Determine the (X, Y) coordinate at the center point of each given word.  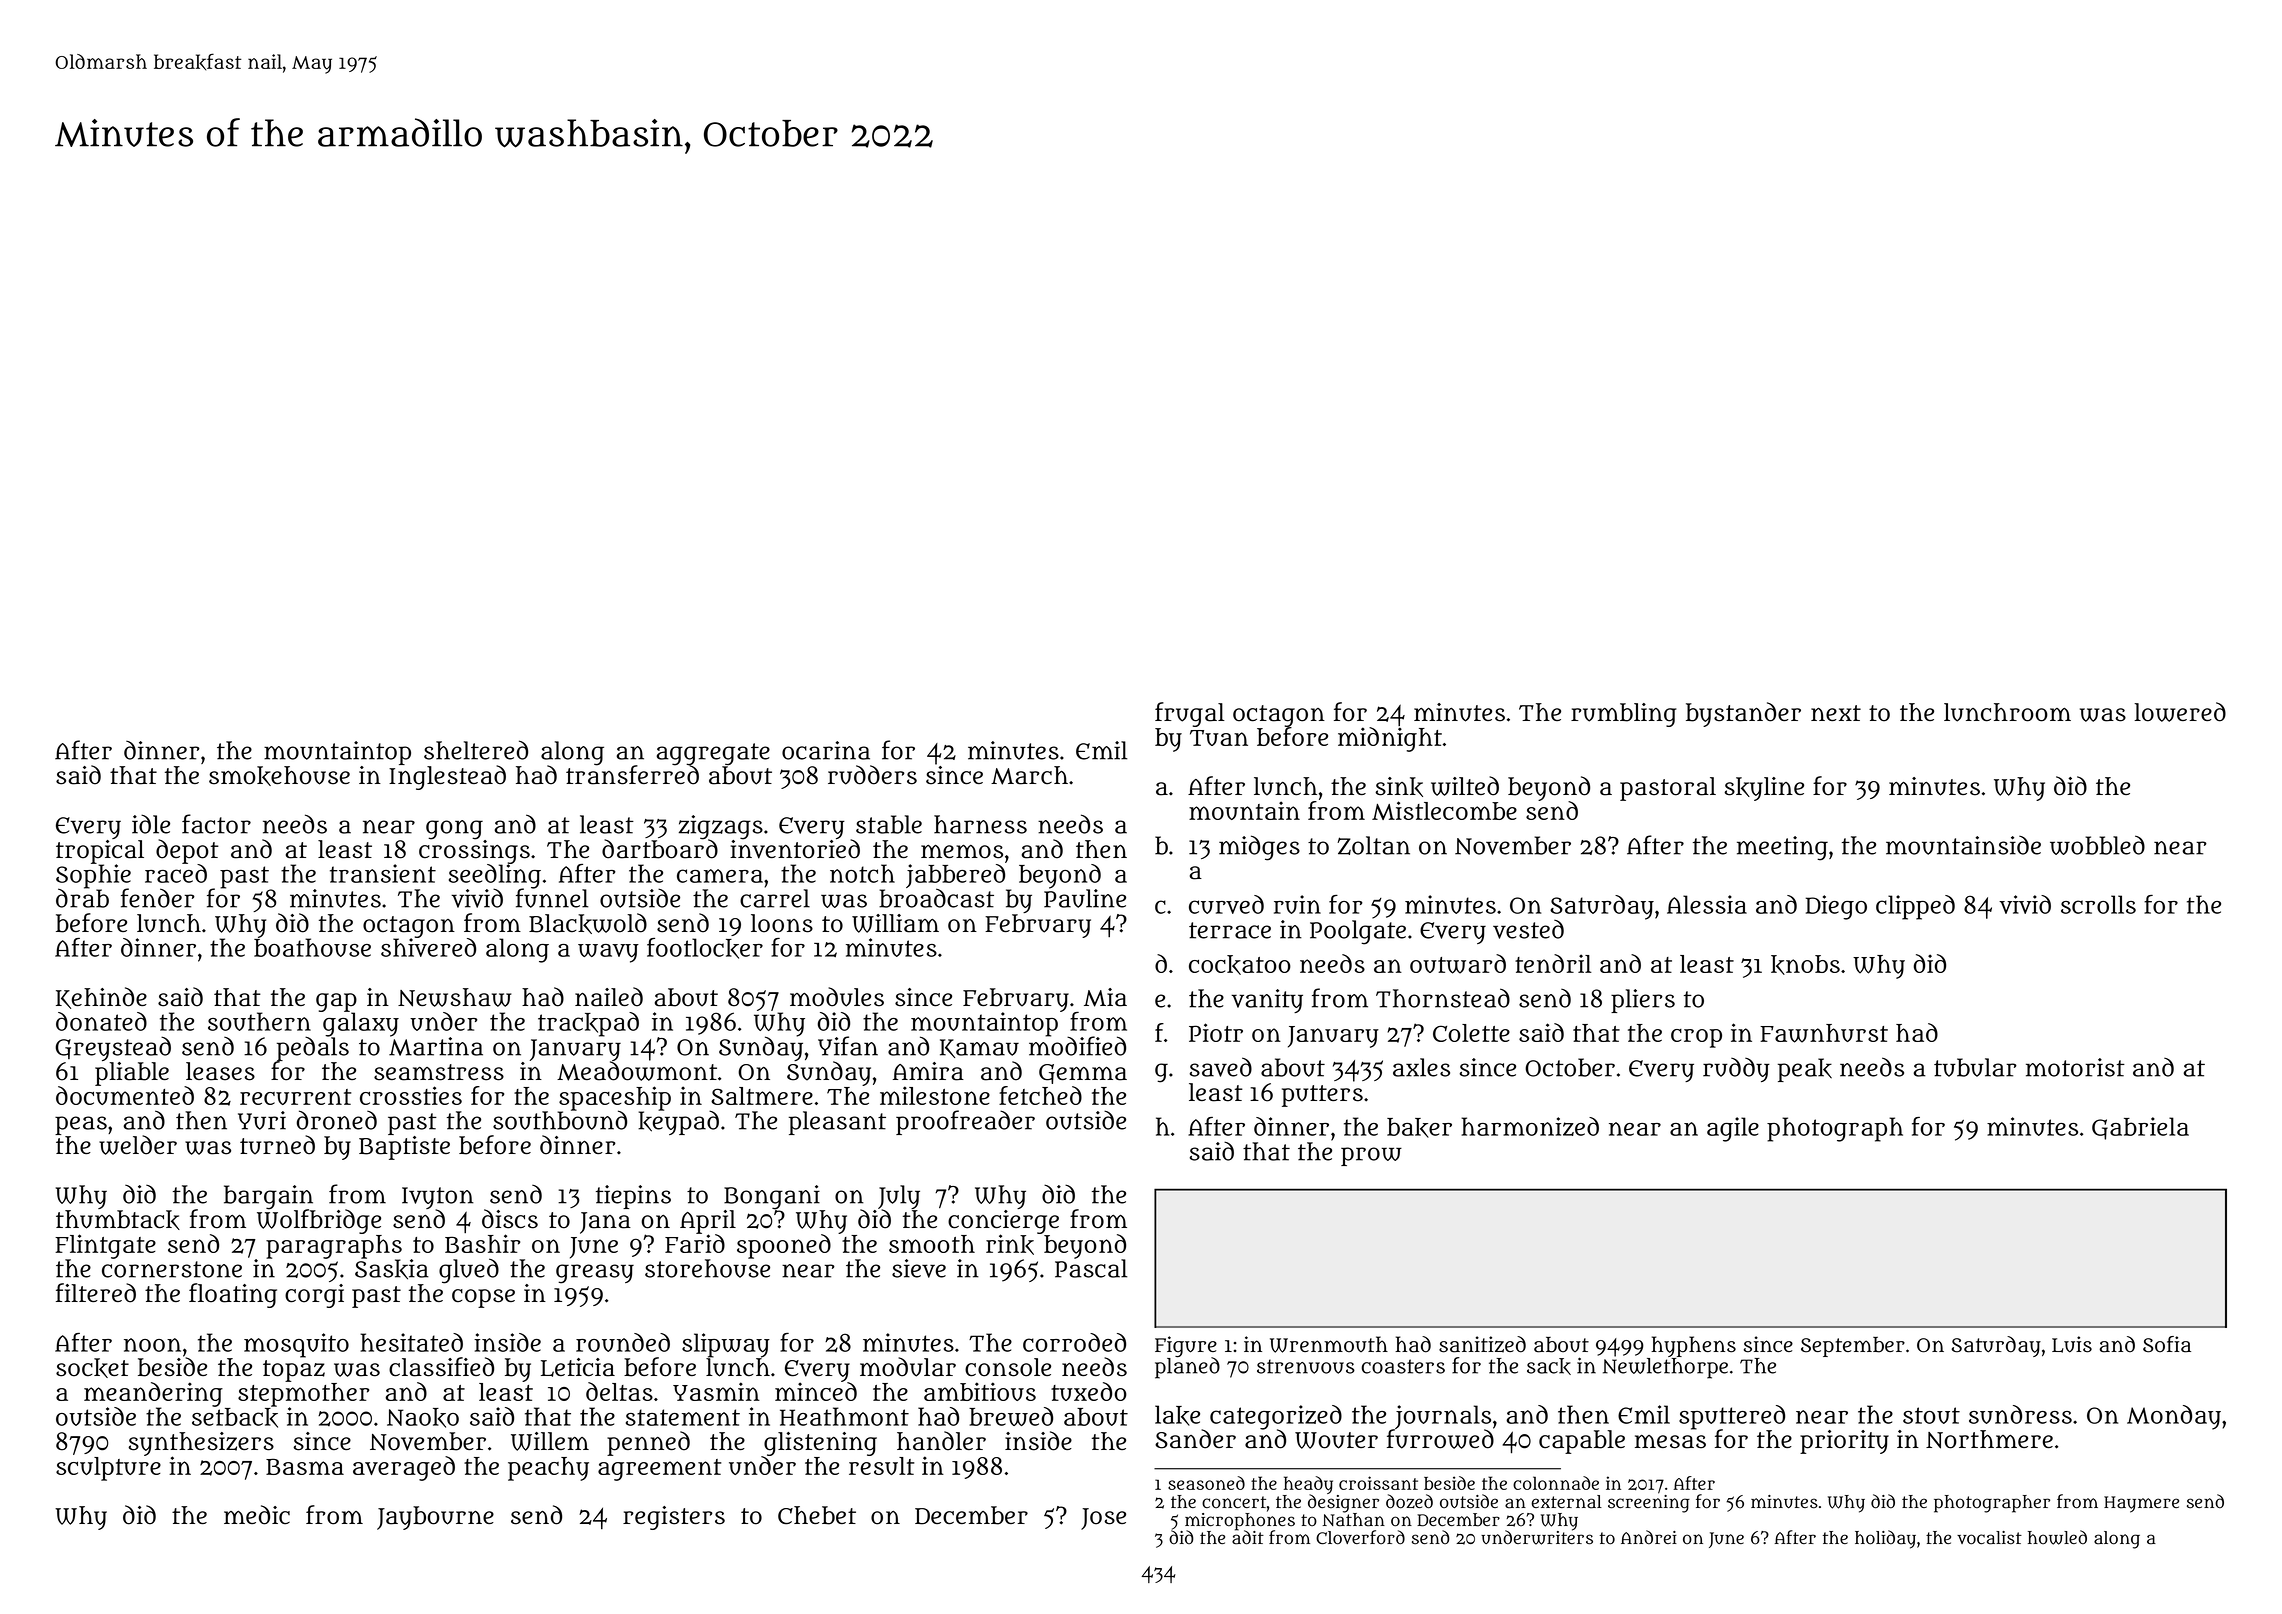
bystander (1743, 714)
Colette (1471, 1033)
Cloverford (1360, 1537)
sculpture (108, 1469)
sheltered (476, 750)
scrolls (2098, 904)
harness (980, 824)
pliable (132, 1074)
